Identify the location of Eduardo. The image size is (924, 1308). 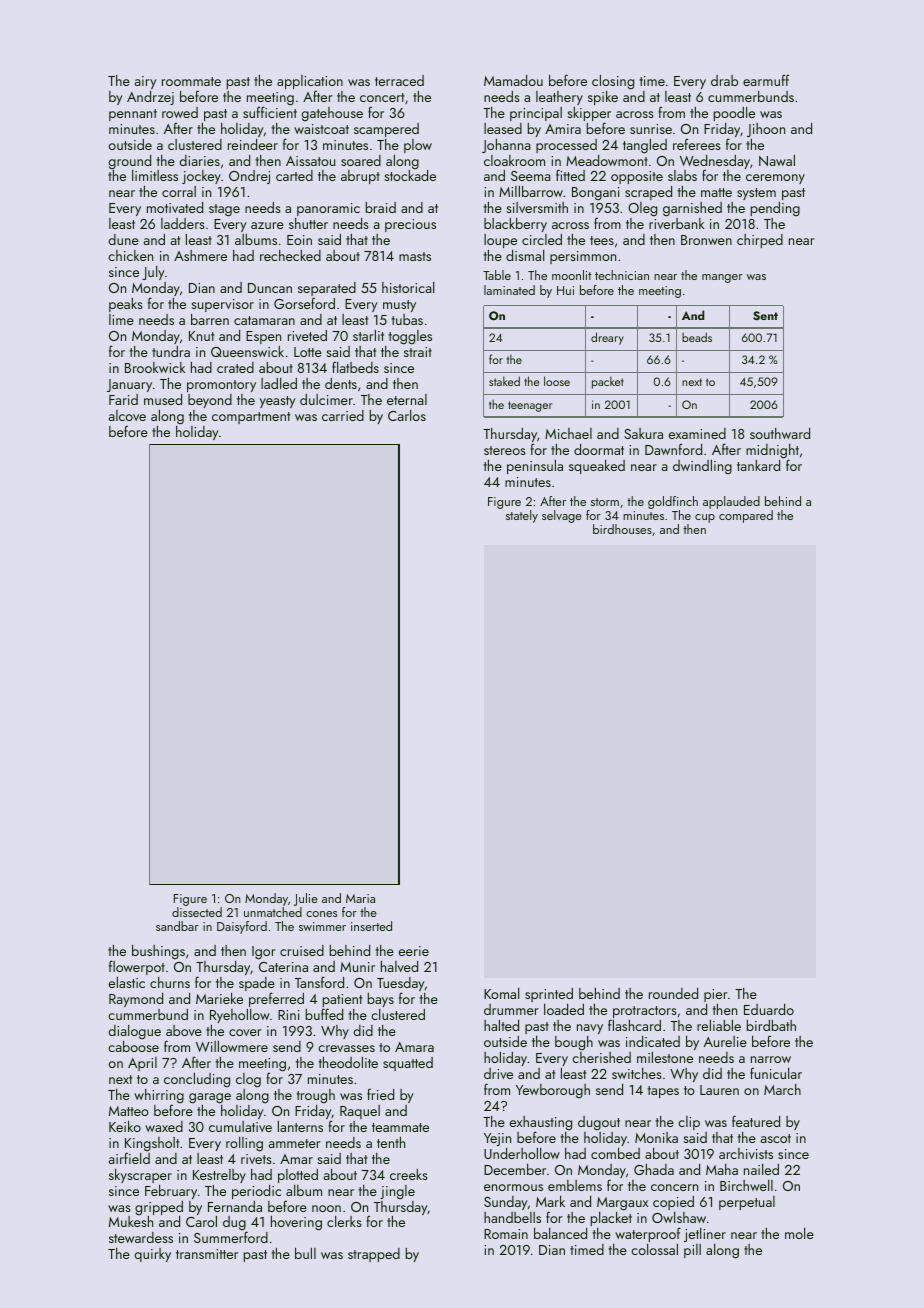
(769, 1009).
